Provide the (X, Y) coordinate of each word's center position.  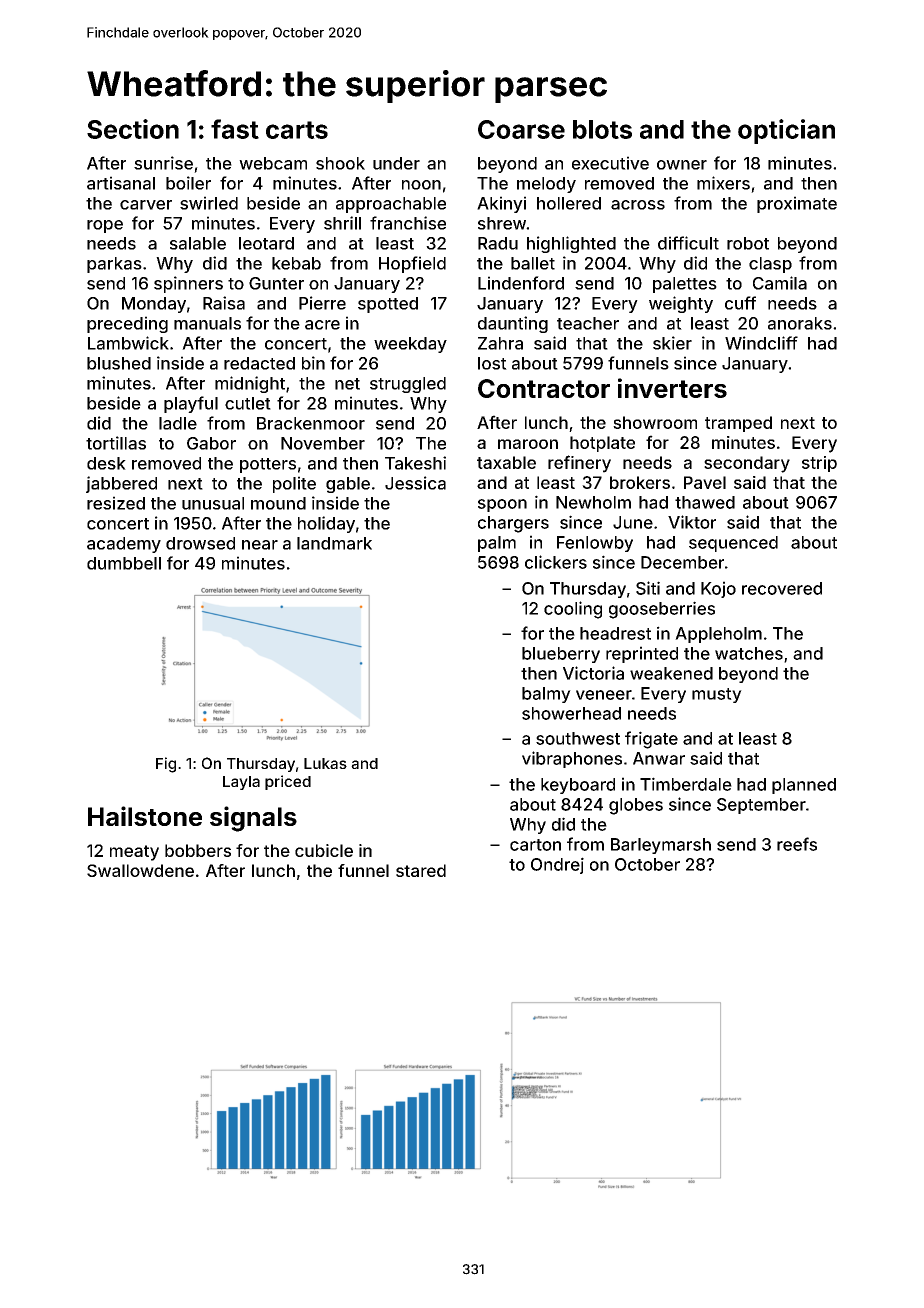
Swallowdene (140, 870)
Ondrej (557, 865)
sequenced (733, 544)
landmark (334, 543)
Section (133, 129)
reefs (797, 844)
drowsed (200, 543)
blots (602, 129)
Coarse (521, 129)
